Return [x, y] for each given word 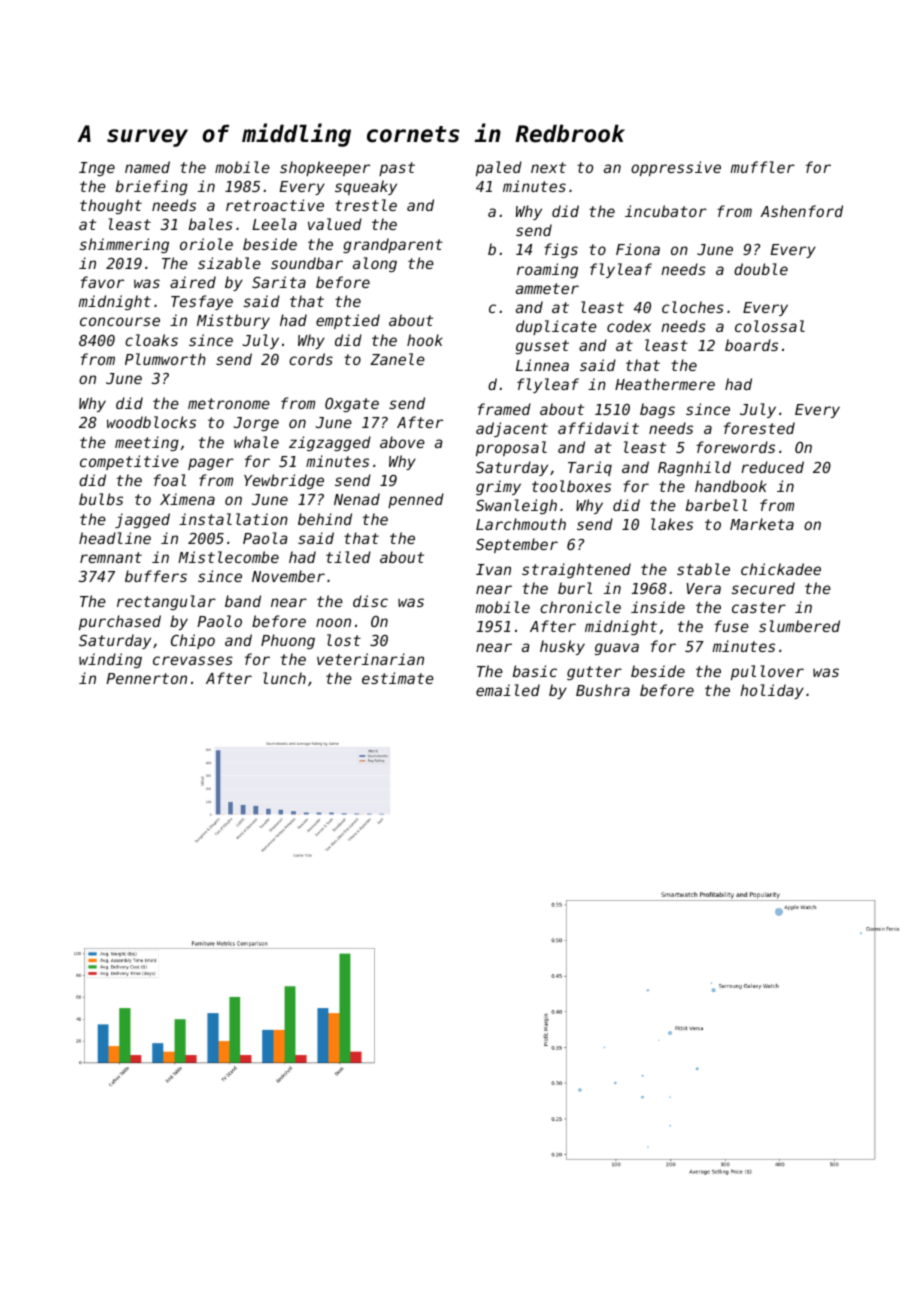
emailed [508, 690]
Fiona [638, 249]
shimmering [124, 245]
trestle [366, 205]
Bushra [603, 690]
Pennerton [146, 678]
